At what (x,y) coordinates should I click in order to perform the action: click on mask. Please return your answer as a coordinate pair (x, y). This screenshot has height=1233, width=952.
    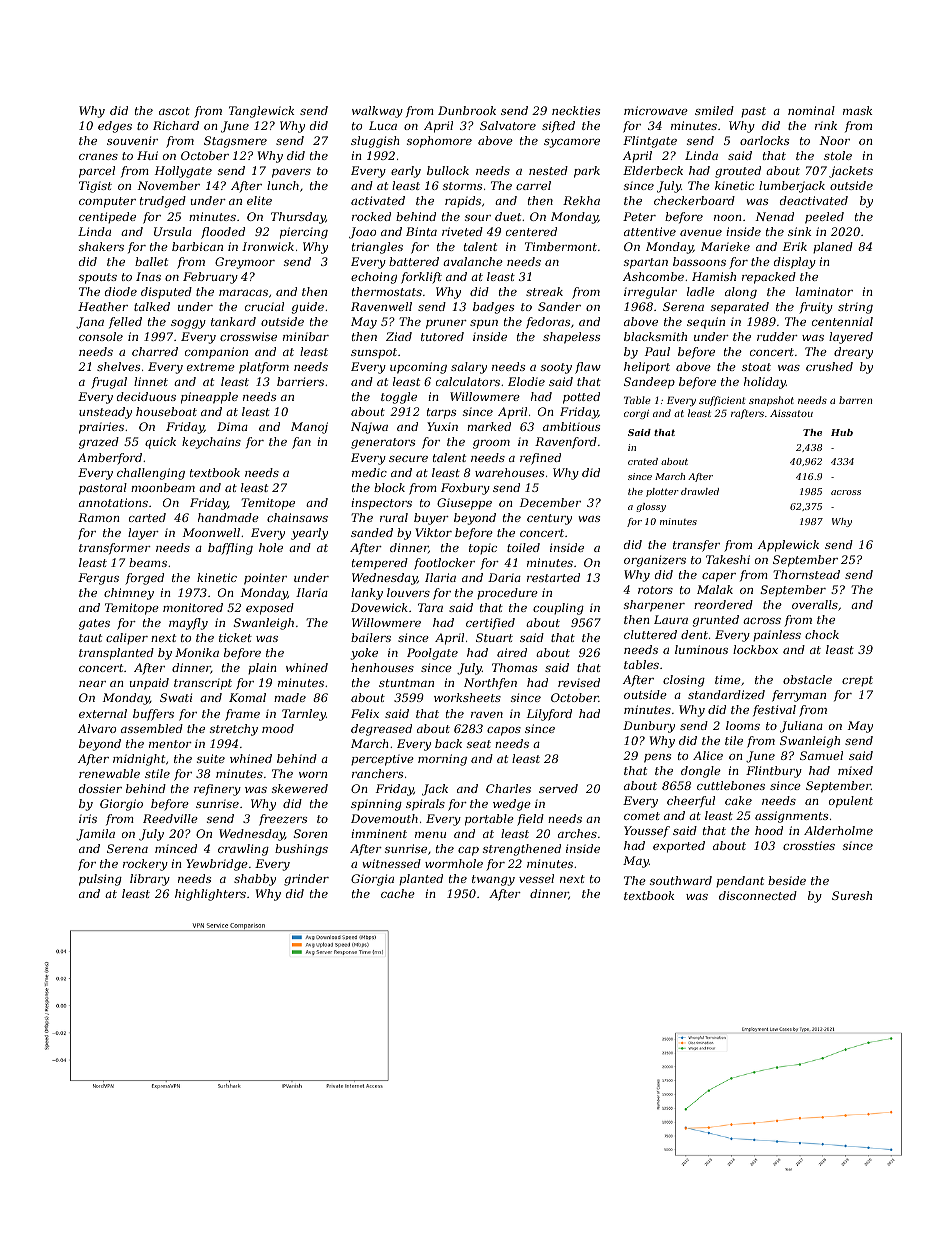
    Looking at the image, I should click on (857, 110).
